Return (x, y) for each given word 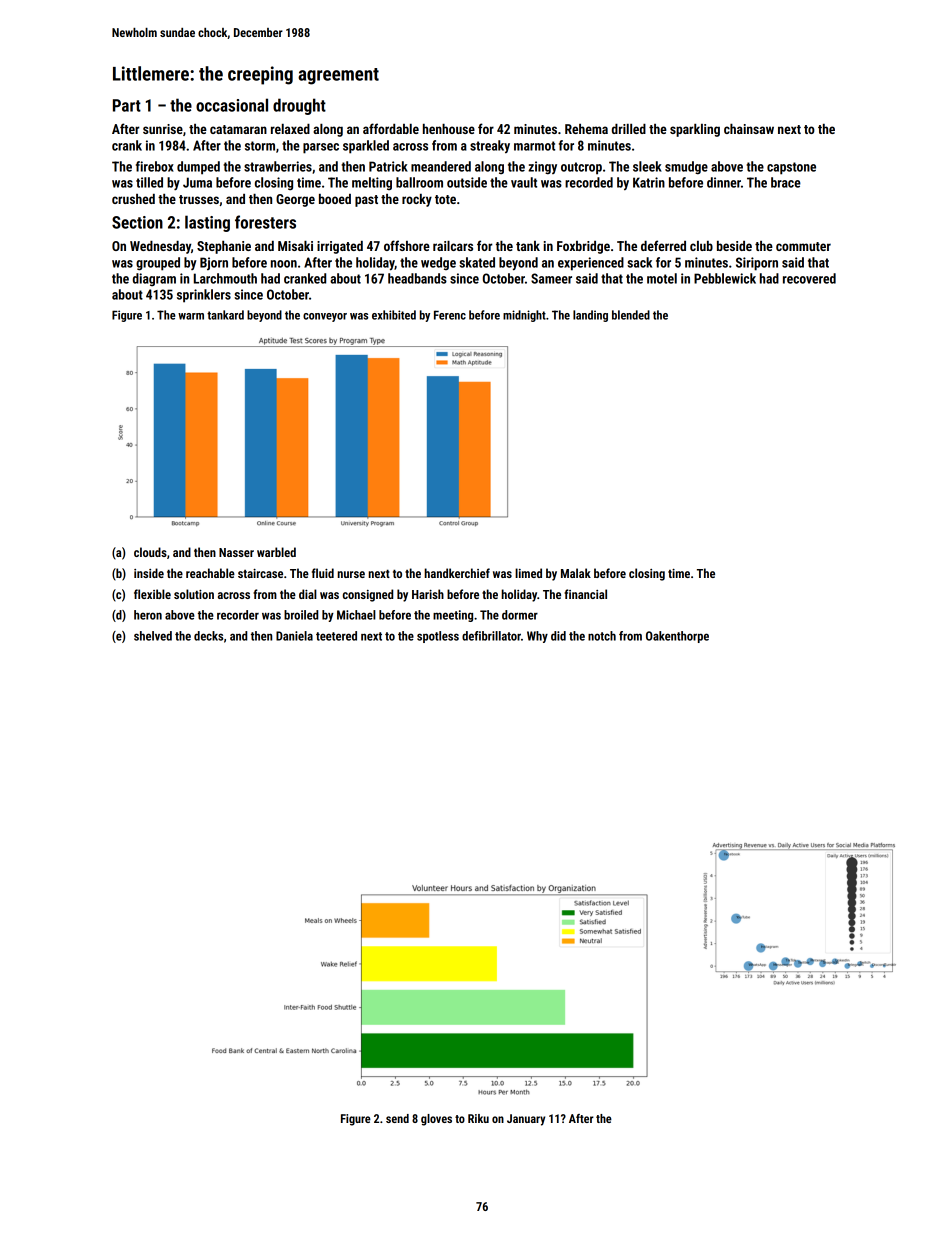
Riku (478, 1118)
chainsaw (749, 129)
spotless (438, 637)
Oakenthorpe (677, 637)
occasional (232, 105)
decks (208, 636)
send (397, 1118)
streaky (490, 146)
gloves (436, 1120)
